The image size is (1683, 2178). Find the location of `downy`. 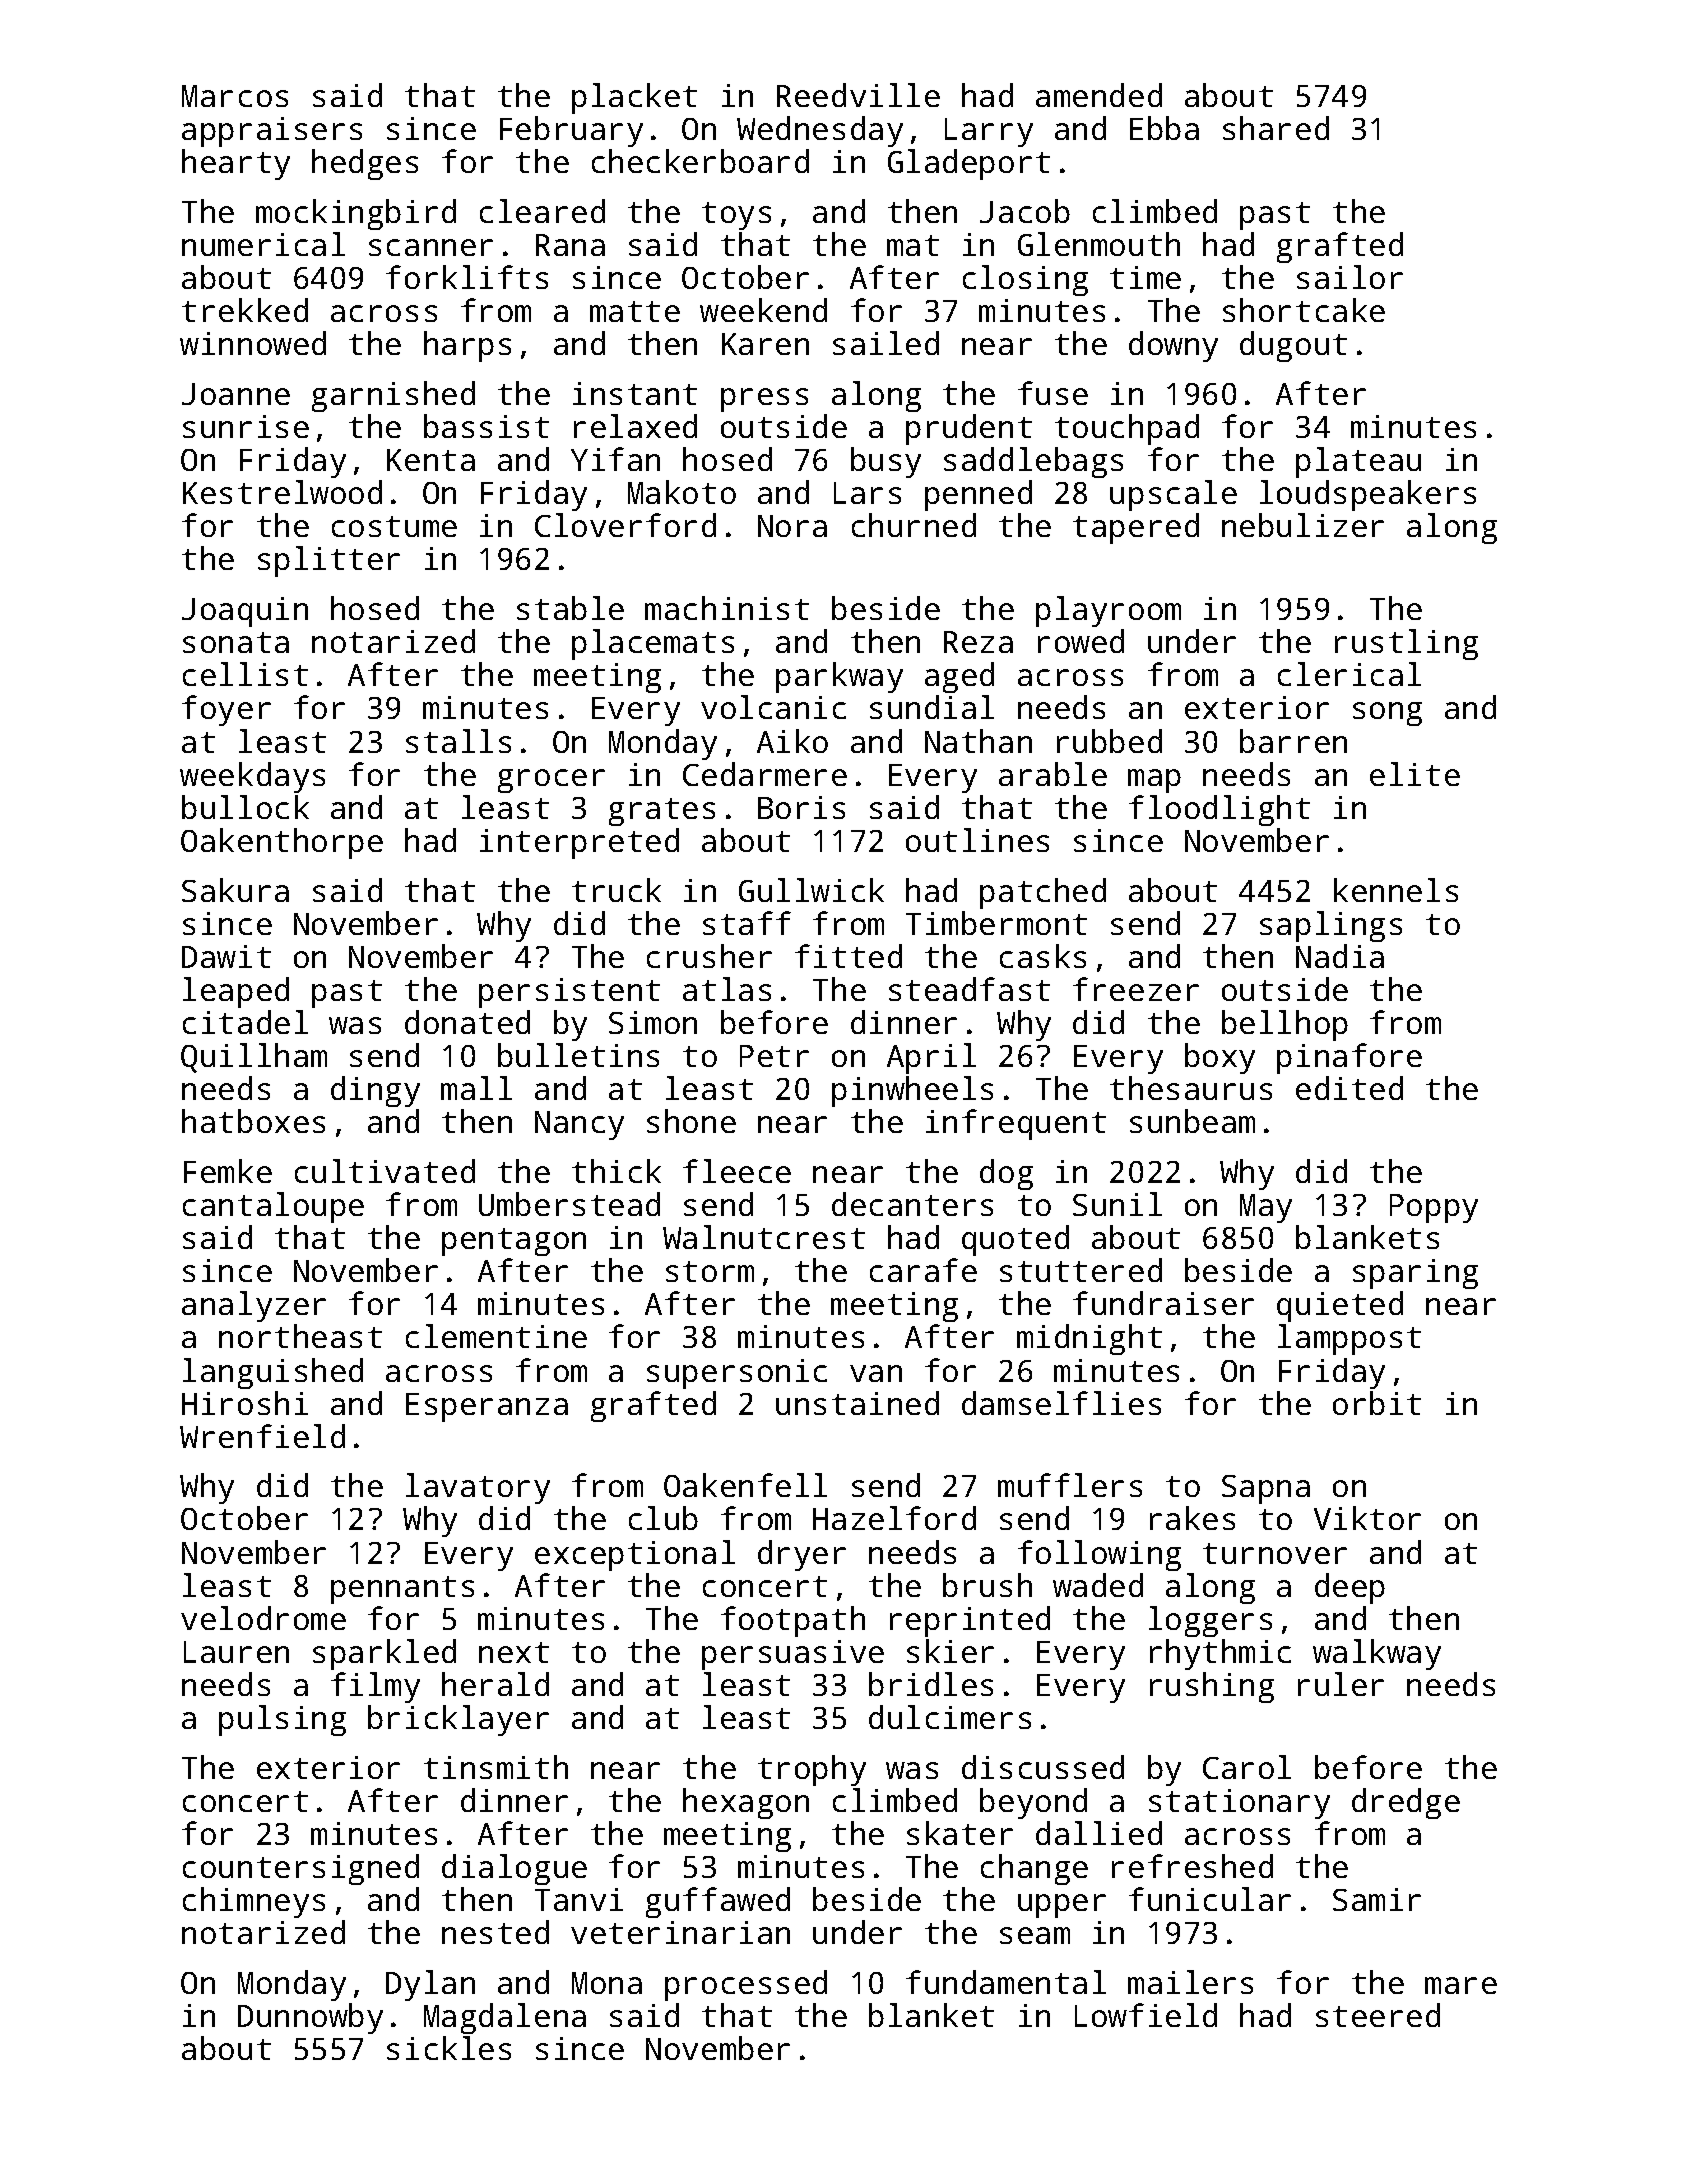

downy is located at coordinates (1173, 346).
